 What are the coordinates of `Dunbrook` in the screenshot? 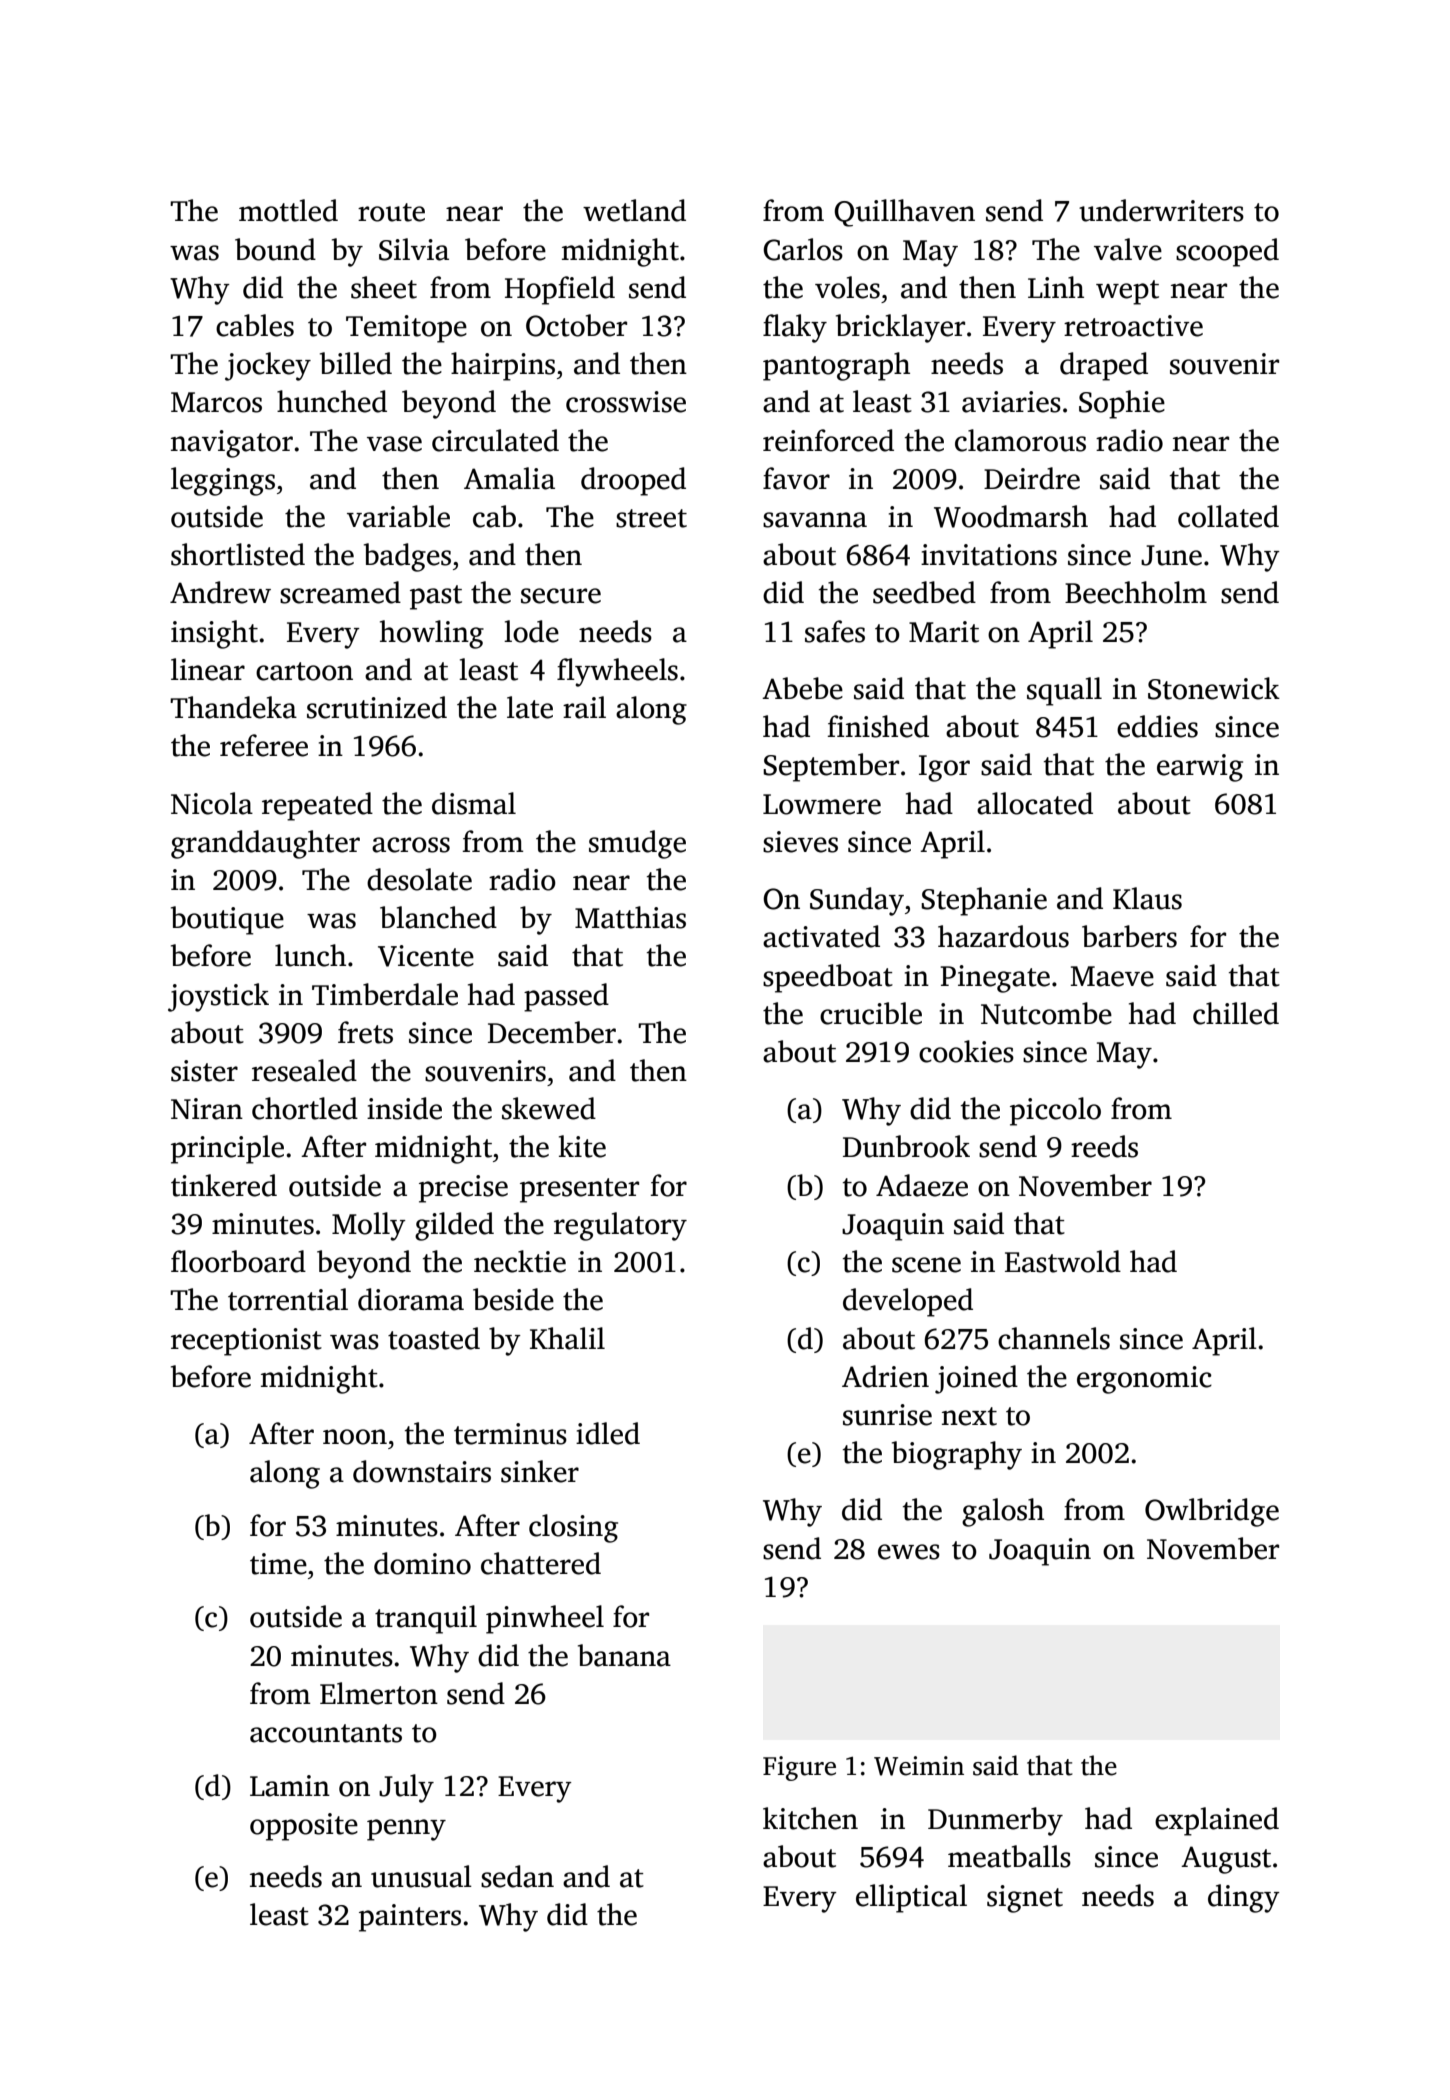 It's located at (906, 1146).
